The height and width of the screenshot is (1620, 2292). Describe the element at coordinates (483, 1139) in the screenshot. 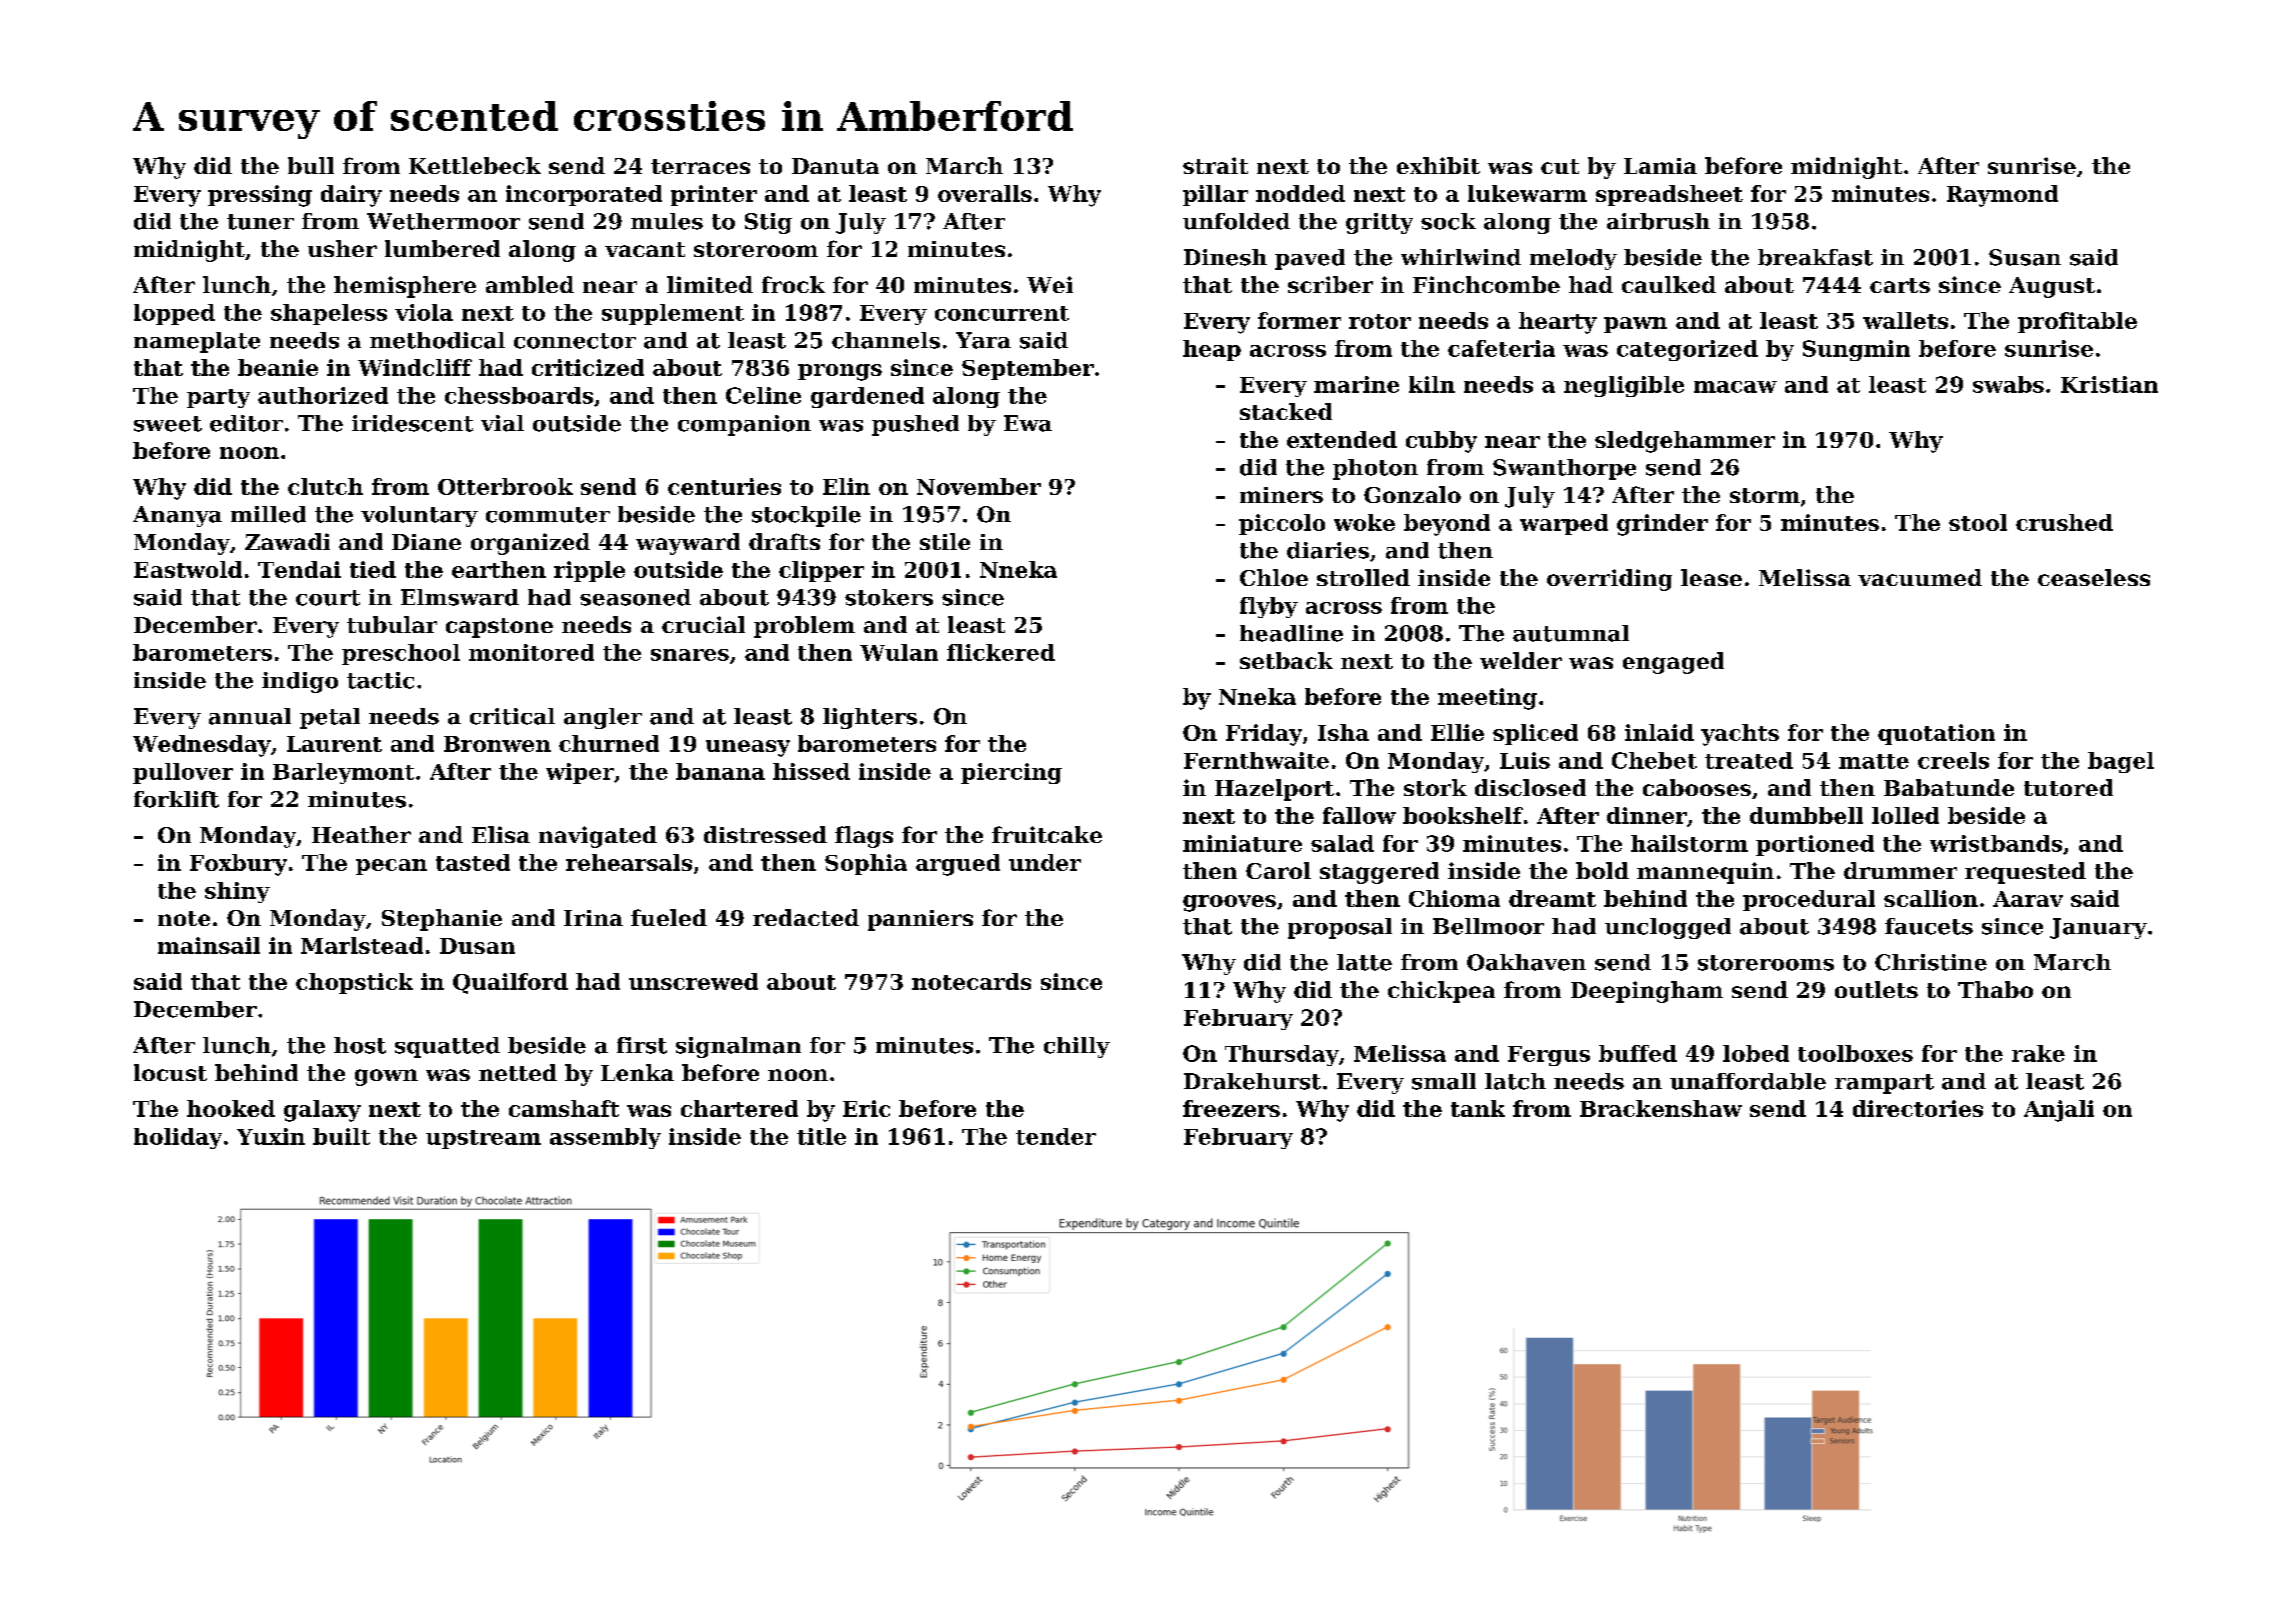

I see `upstream` at that location.
